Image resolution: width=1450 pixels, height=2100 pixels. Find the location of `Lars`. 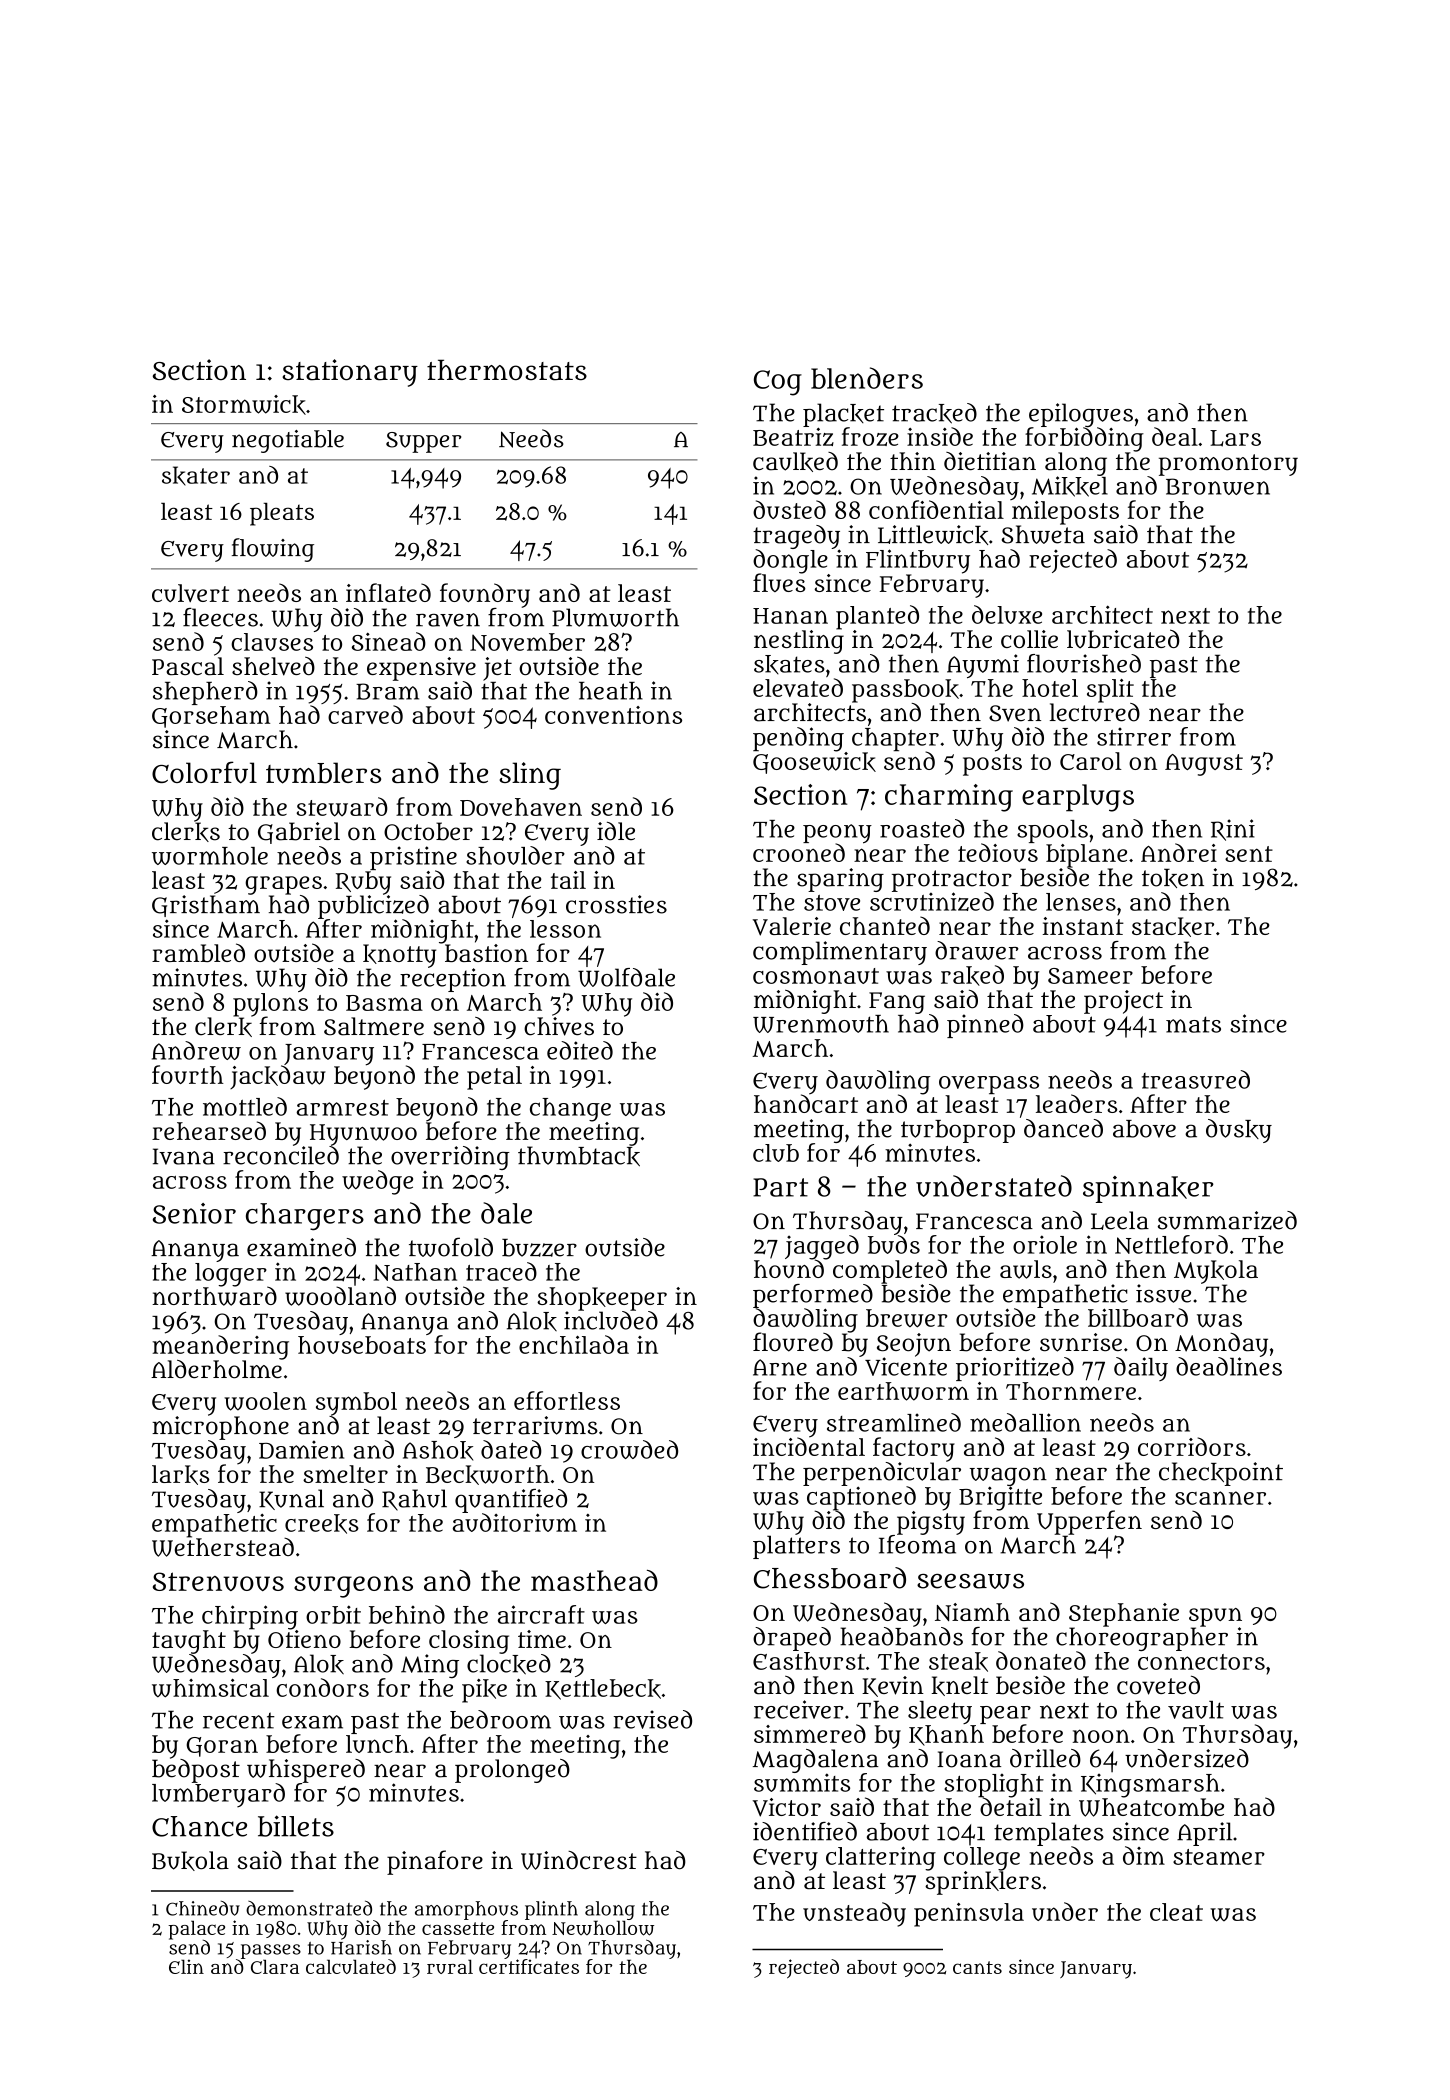

Lars is located at coordinates (1235, 438).
